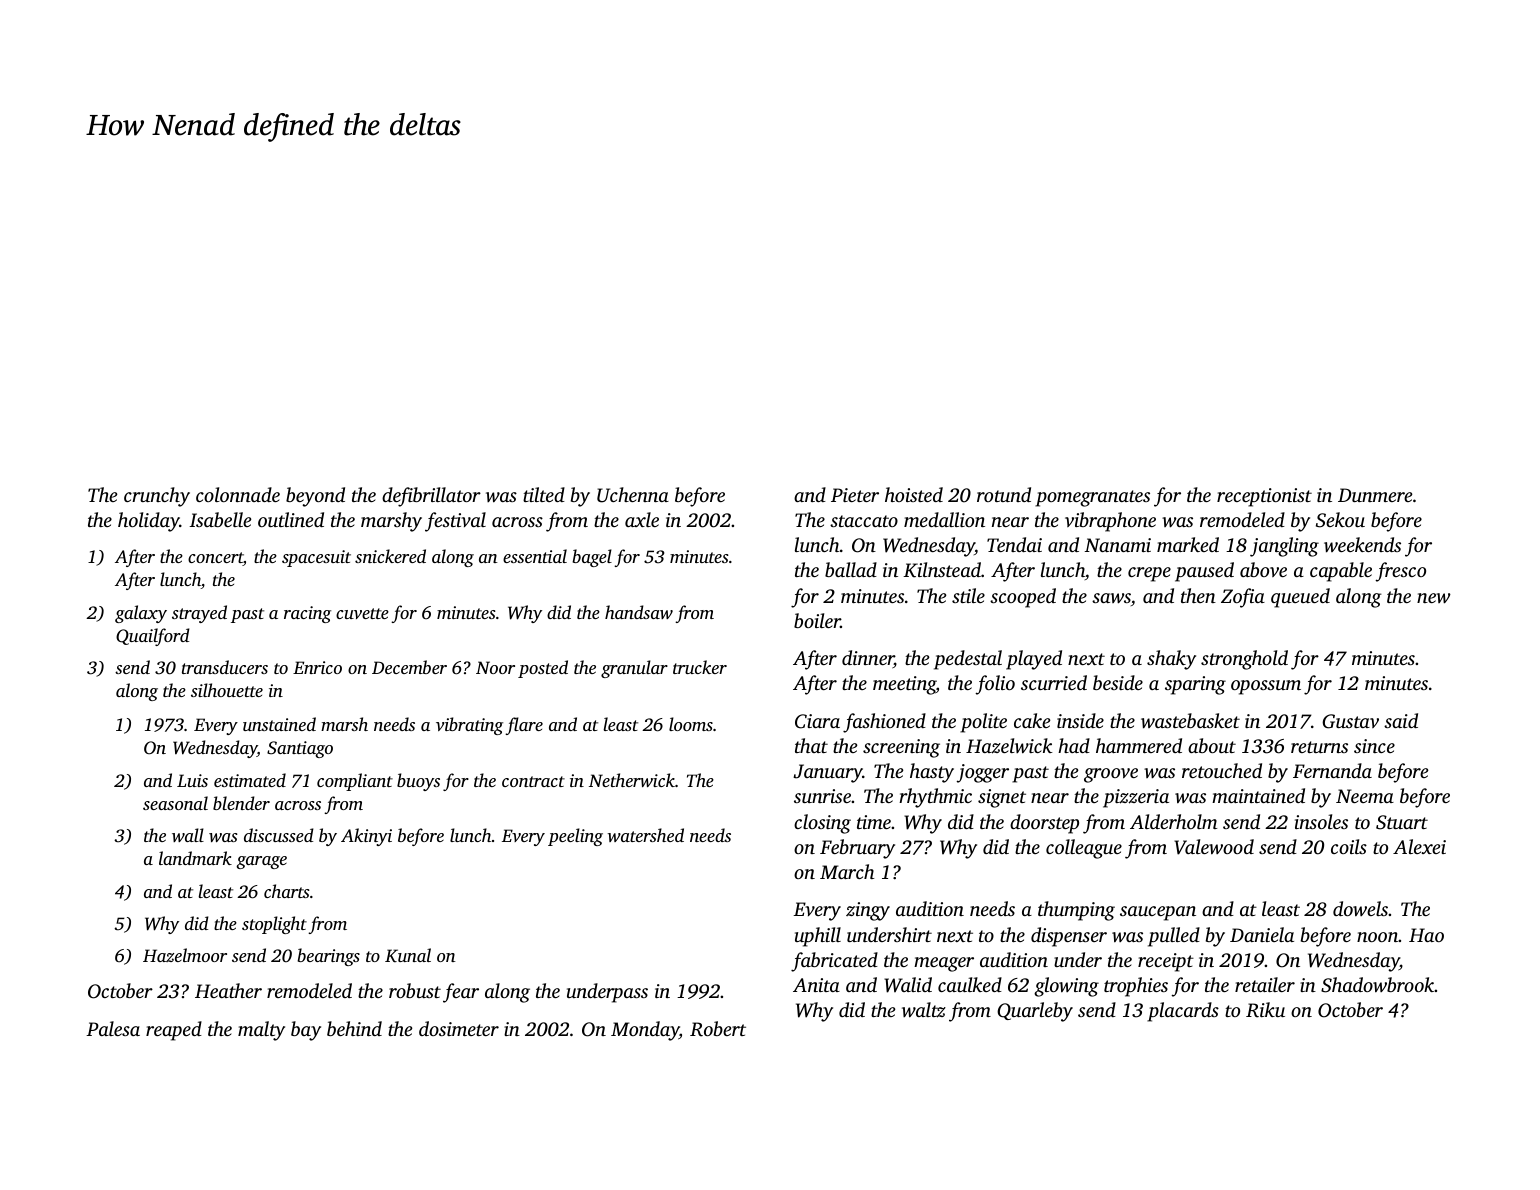 This image has height=1190, width=1540. Describe the element at coordinates (459, 1028) in the image. I see `dosimeter` at that location.
